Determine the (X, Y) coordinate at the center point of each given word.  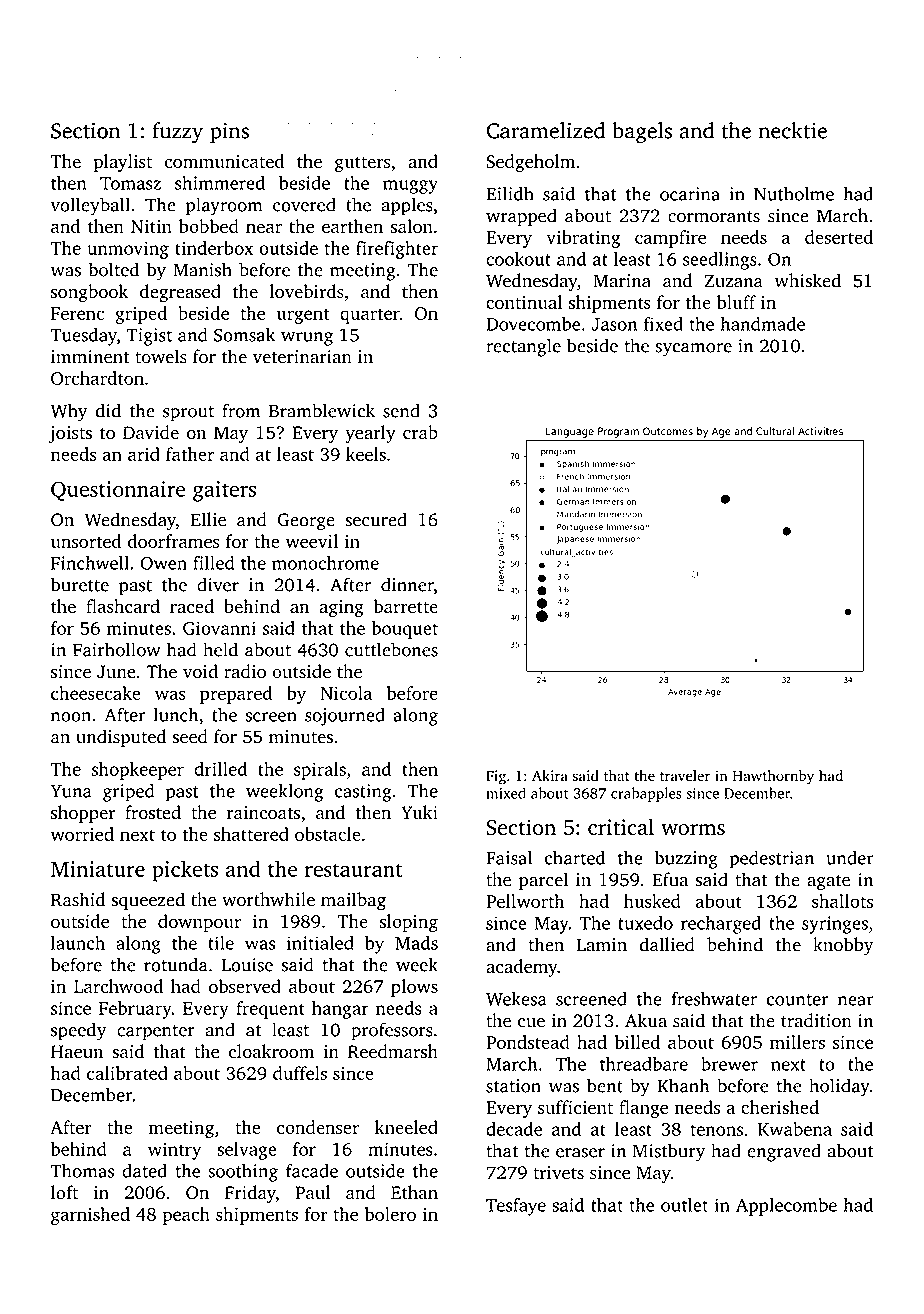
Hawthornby (773, 777)
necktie (792, 130)
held (220, 649)
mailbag (353, 901)
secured (376, 519)
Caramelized (545, 130)
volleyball (90, 206)
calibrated (127, 1073)
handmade (762, 324)
